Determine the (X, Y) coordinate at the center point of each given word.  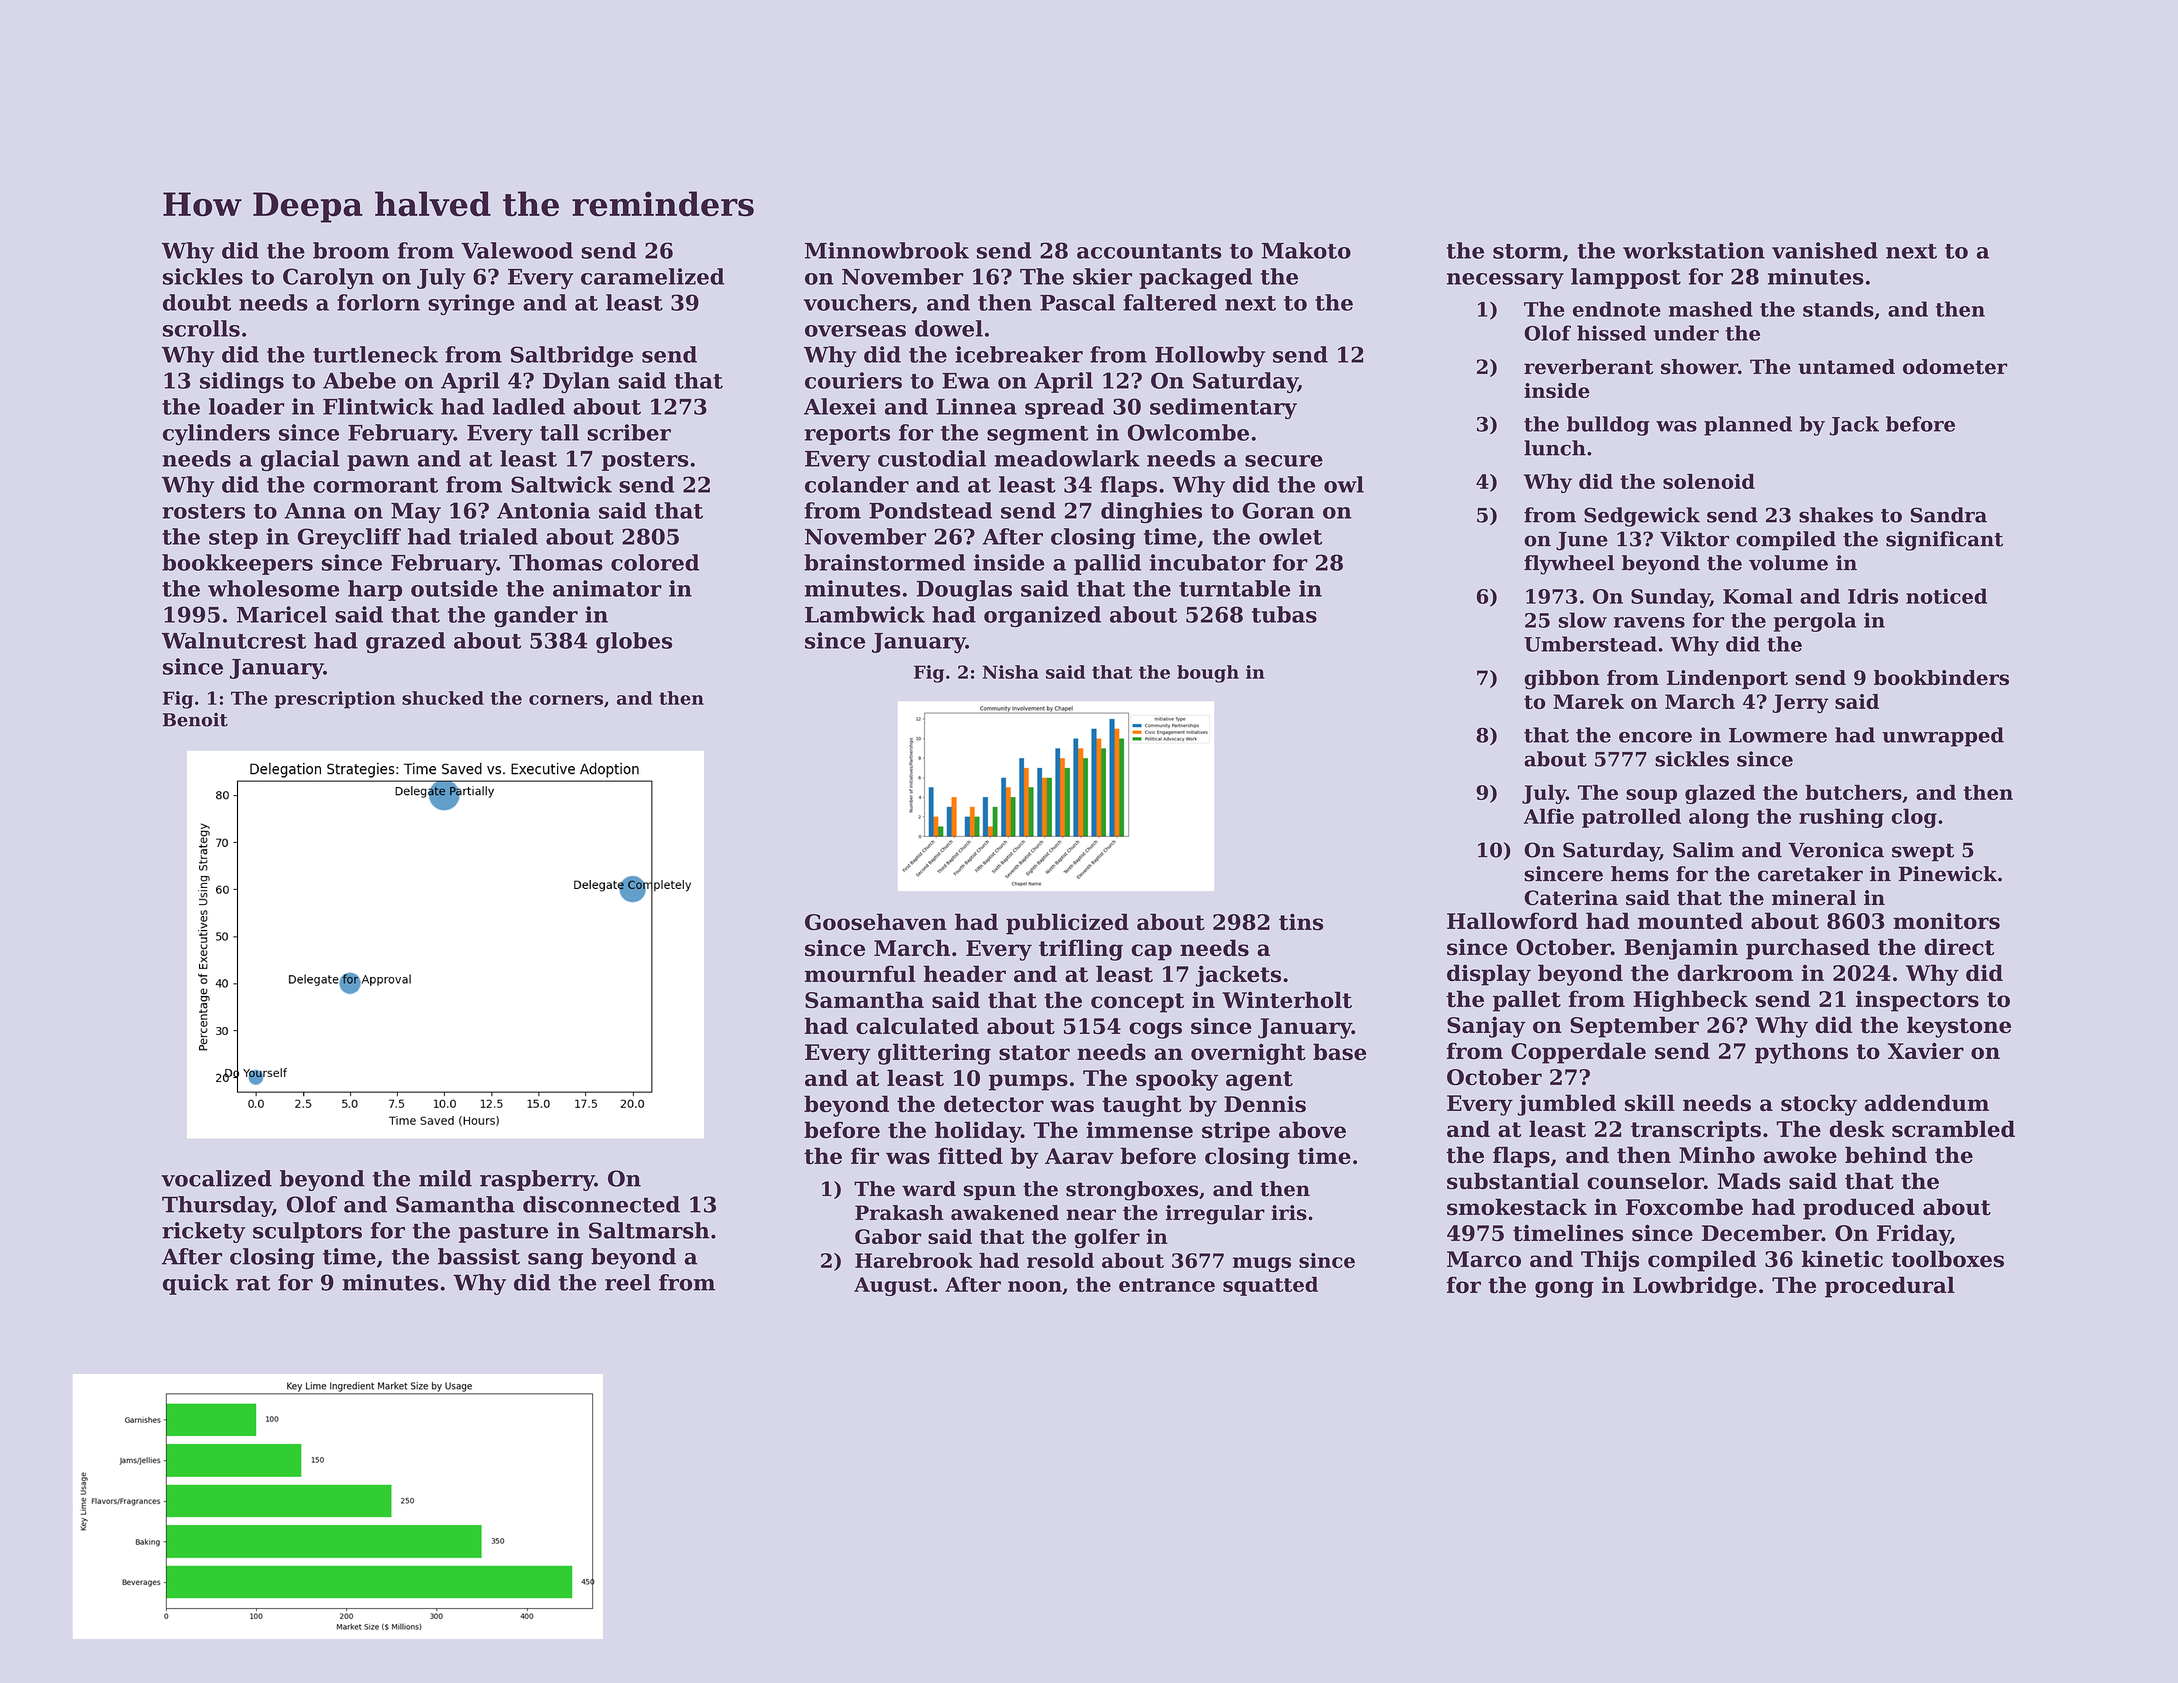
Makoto (1306, 250)
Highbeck (1690, 1001)
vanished (1825, 250)
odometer (1955, 367)
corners (566, 700)
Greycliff (349, 538)
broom (351, 250)
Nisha (1011, 672)
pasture (503, 1233)
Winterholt (1287, 999)
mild (445, 1178)
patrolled (1631, 818)
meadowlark (1067, 458)
